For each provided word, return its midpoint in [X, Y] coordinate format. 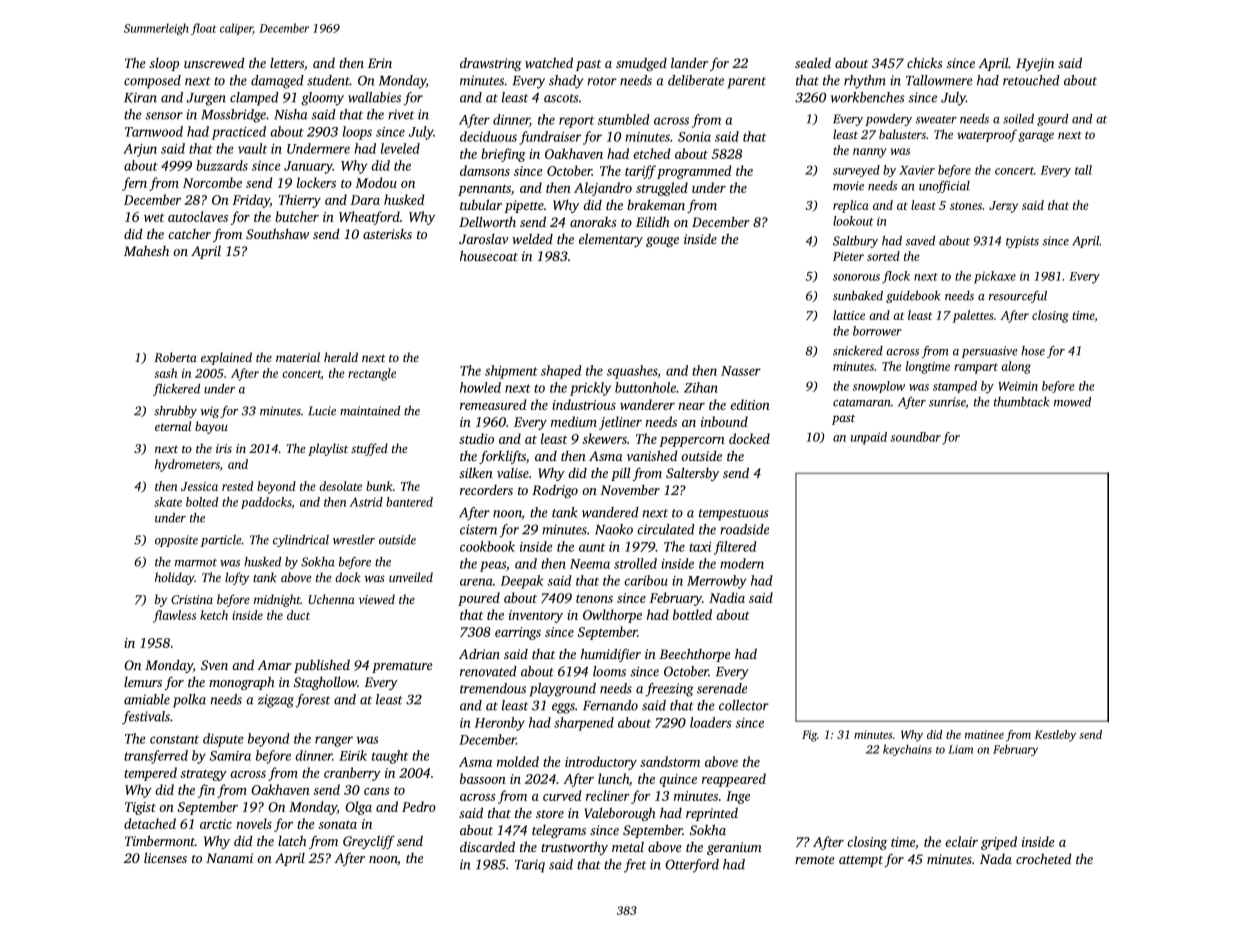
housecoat [489, 255]
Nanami [229, 858]
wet [154, 217]
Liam [960, 749]
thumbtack [1022, 402]
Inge [738, 797]
